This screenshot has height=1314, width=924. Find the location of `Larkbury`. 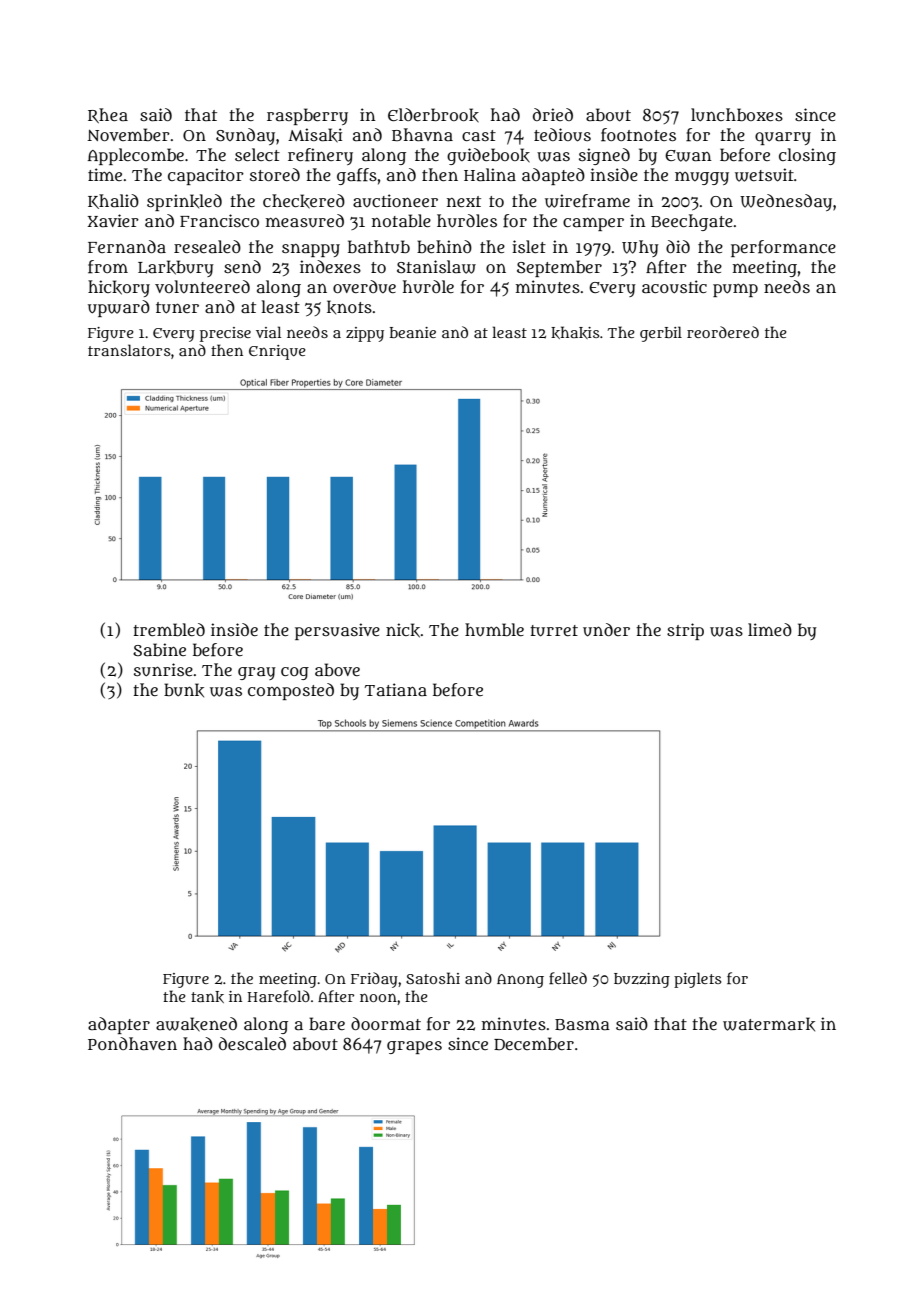

Larkbury is located at coordinates (176, 268).
